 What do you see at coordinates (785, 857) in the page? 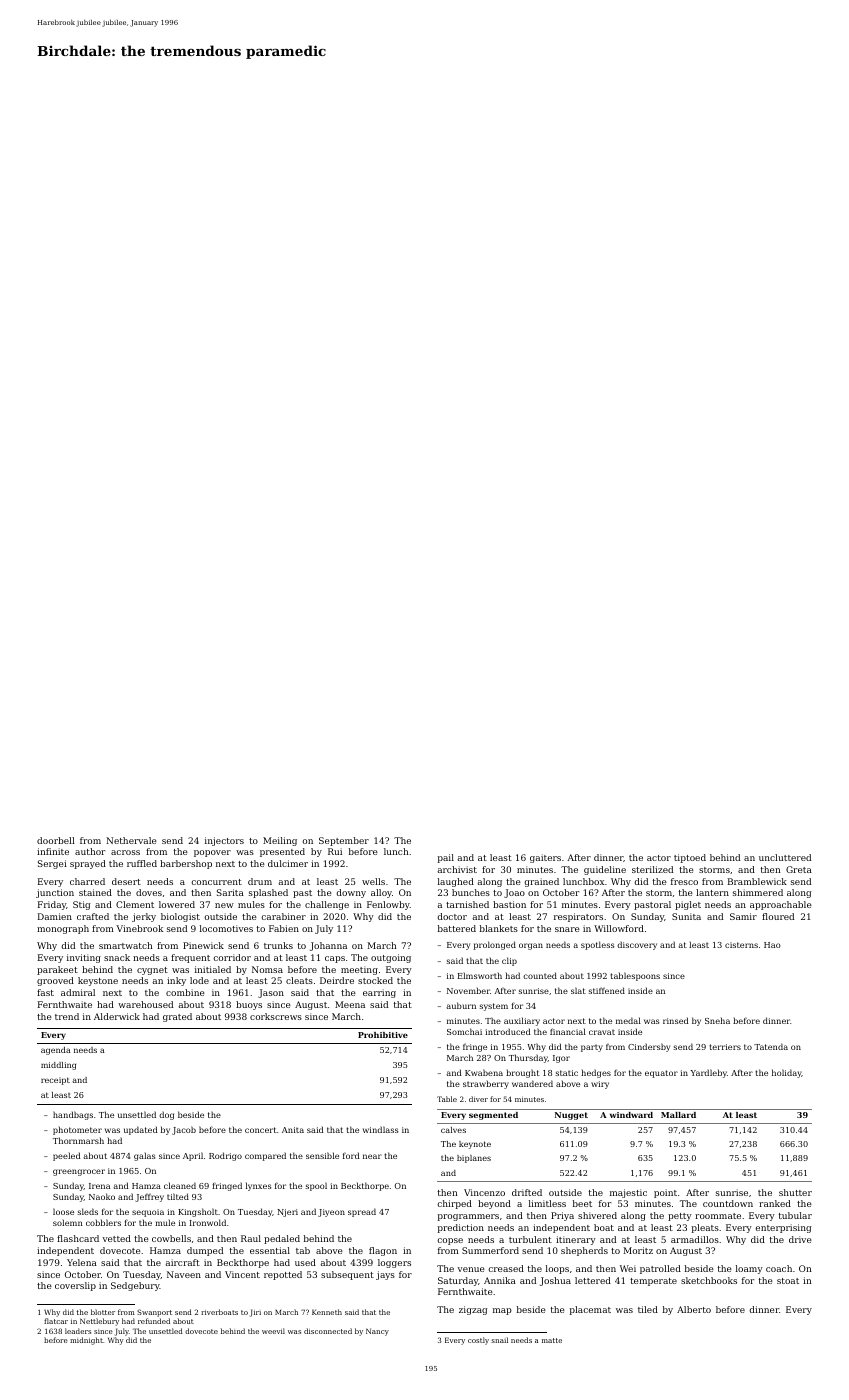
I see `uncluttered` at bounding box center [785, 857].
